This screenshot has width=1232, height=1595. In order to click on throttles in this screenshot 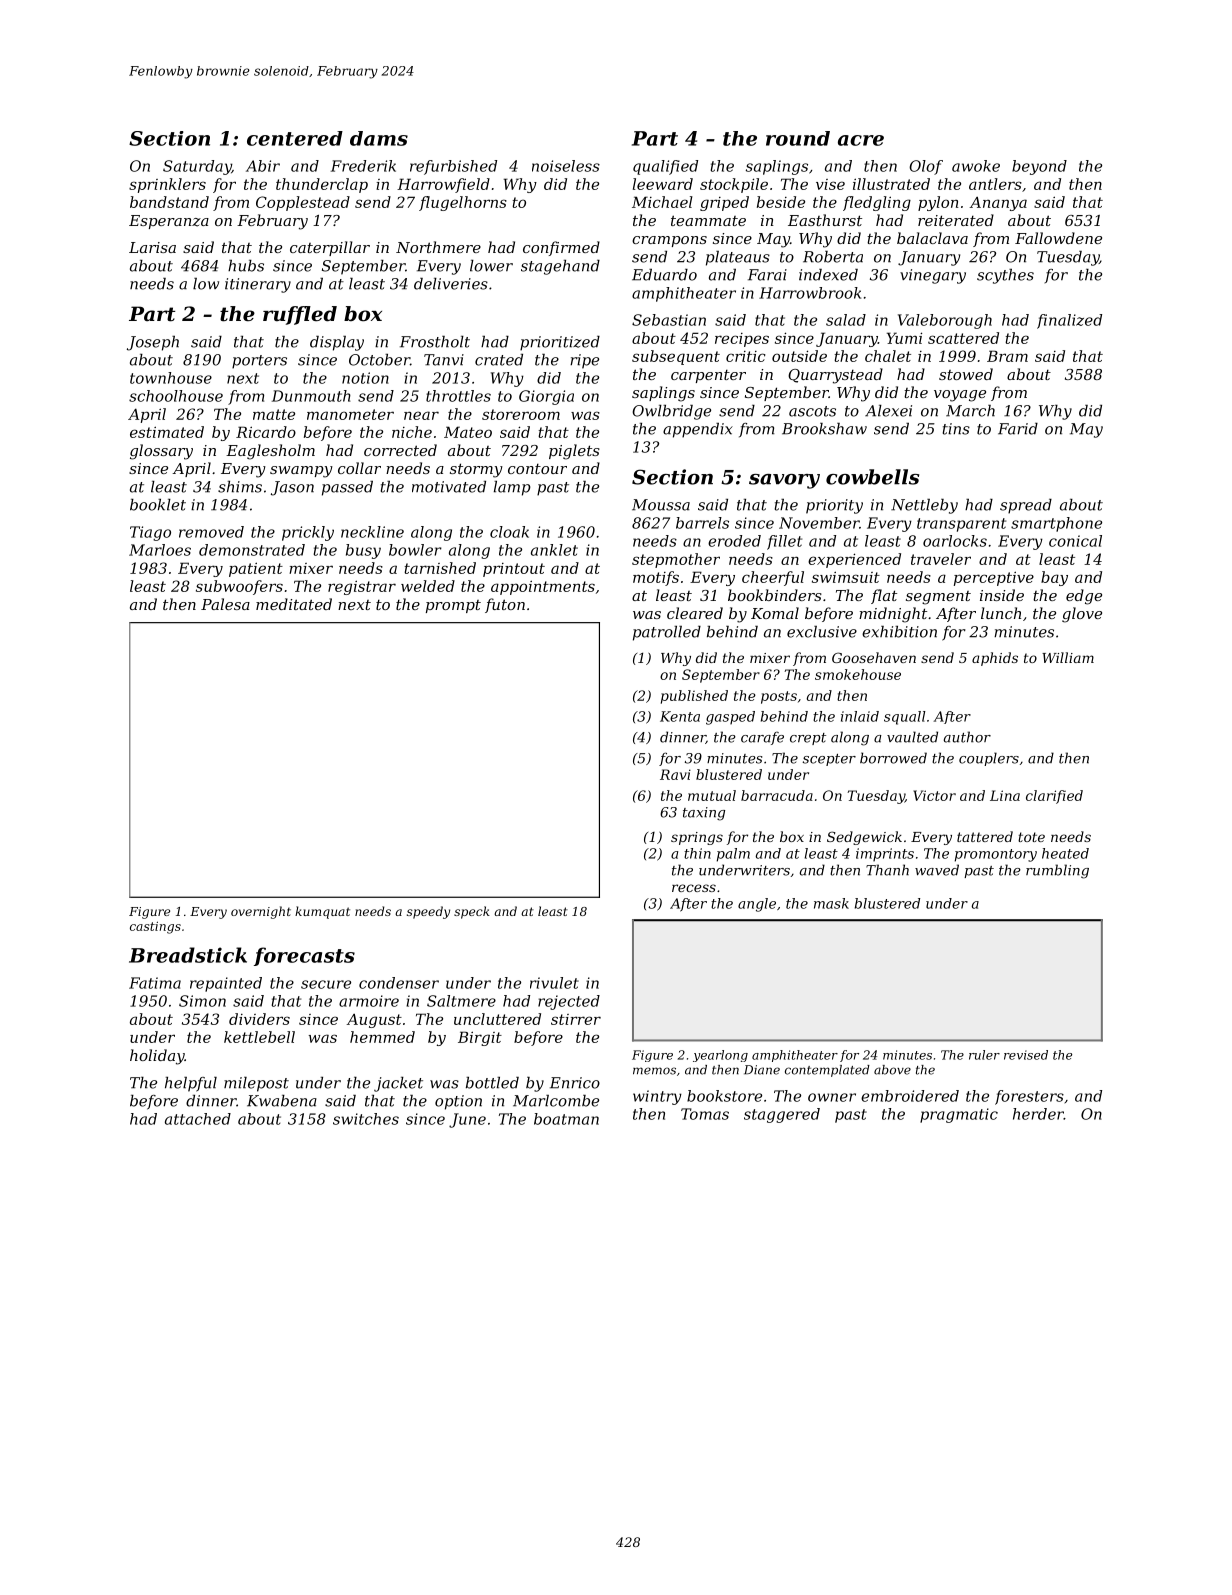, I will do `click(458, 396)`.
